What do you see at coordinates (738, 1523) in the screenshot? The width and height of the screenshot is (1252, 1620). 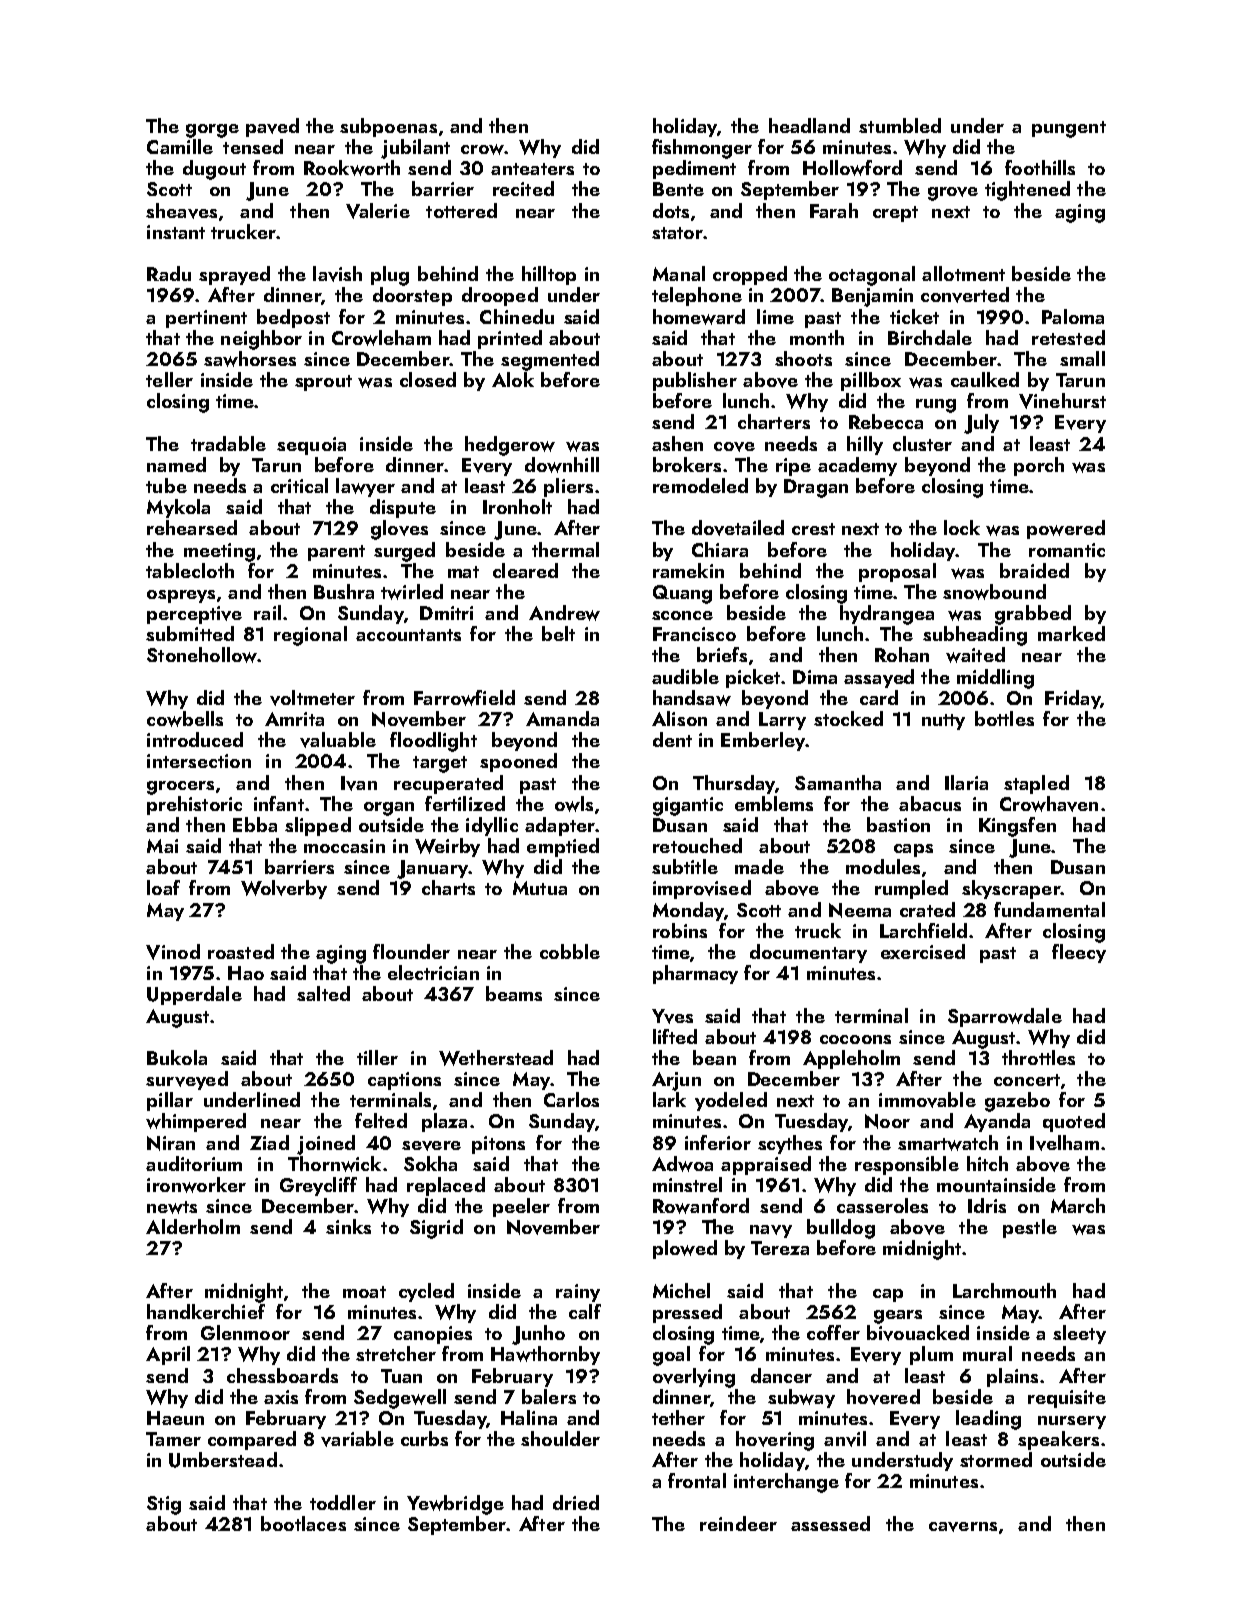 I see `reindeer` at bounding box center [738, 1523].
